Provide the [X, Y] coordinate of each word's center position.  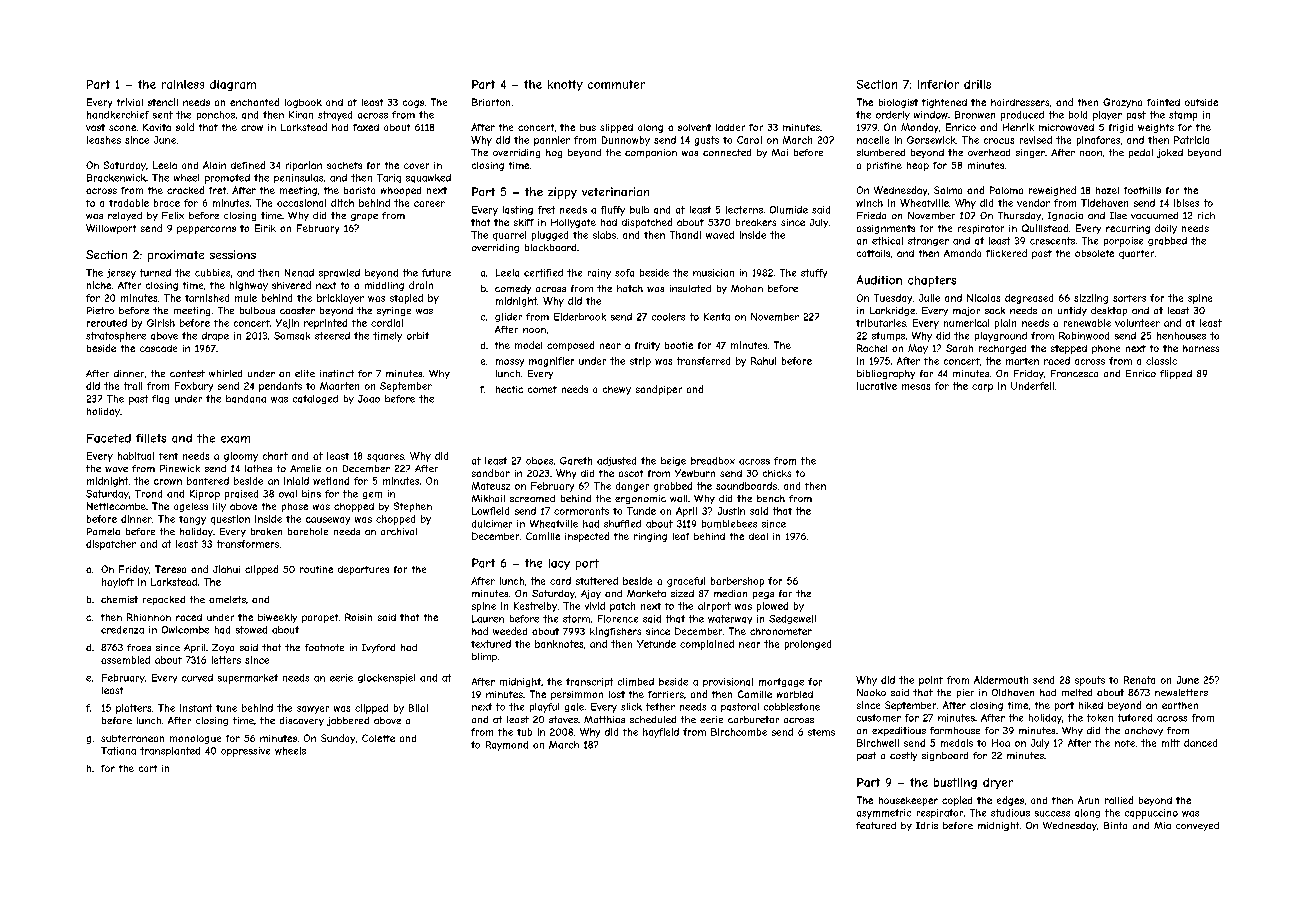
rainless [183, 84]
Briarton [491, 102]
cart [148, 768]
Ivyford [378, 648]
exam [235, 439]
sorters [1129, 298]
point [931, 681]
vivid [595, 606]
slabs [604, 235]
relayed [125, 216]
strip [640, 362]
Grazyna [1122, 103]
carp [982, 388]
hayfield [661, 733]
